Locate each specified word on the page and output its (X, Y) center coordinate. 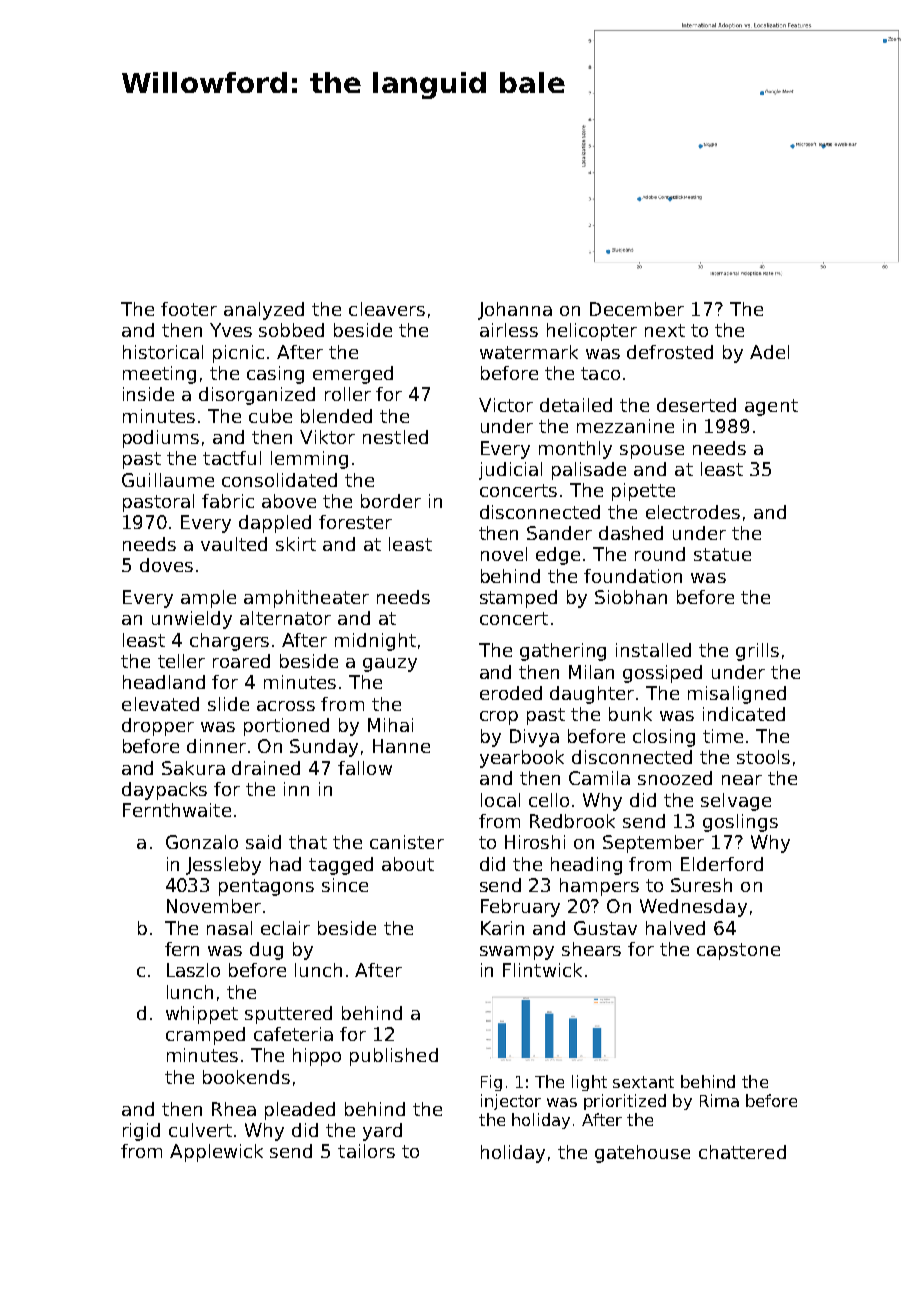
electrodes (693, 512)
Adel (769, 352)
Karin (502, 928)
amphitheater (306, 599)
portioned (286, 727)
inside (148, 394)
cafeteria (293, 1034)
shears (591, 949)
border (391, 501)
